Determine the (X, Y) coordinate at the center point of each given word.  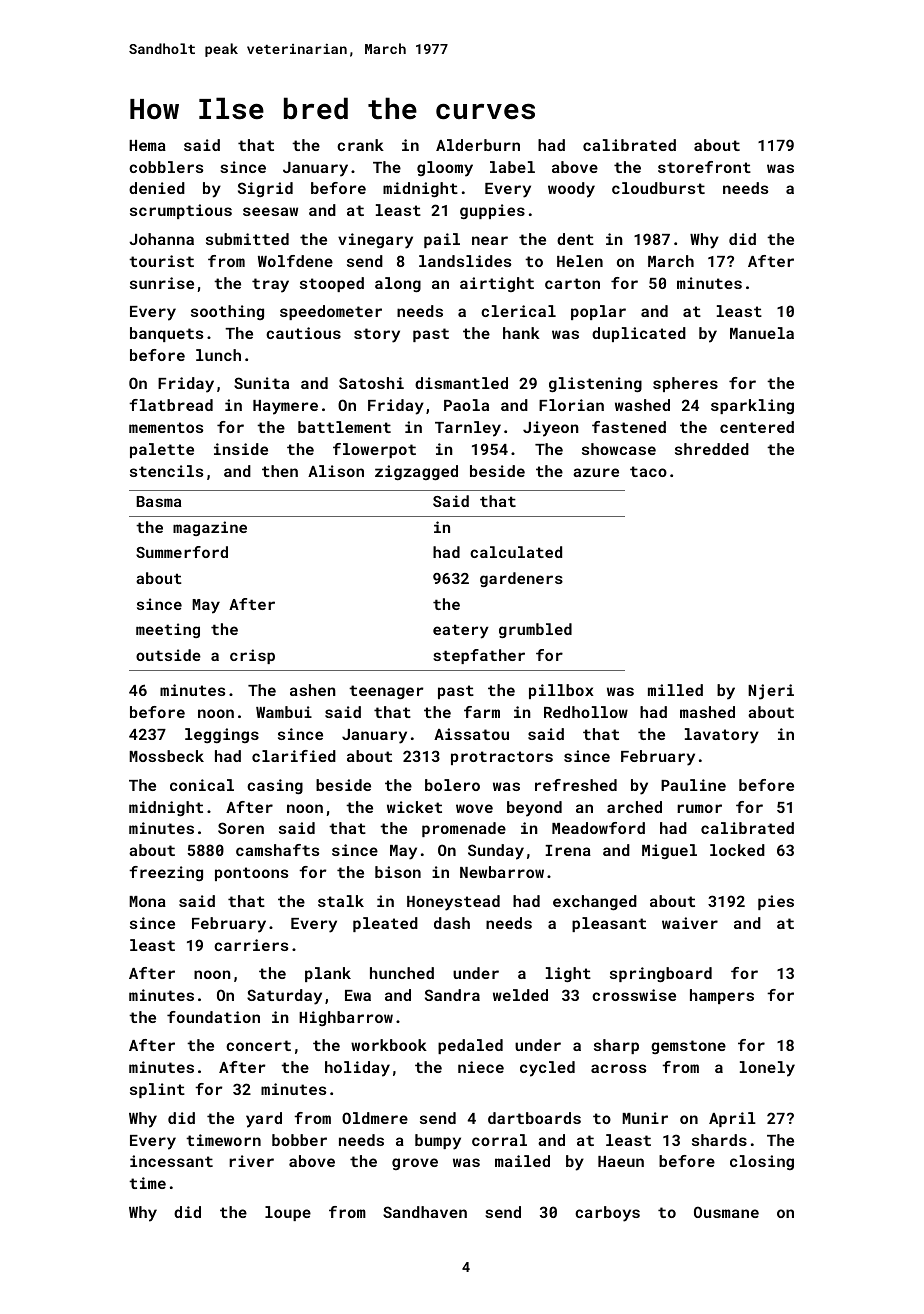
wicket (414, 807)
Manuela (762, 333)
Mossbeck (166, 756)
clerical (518, 311)
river (251, 1161)
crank (360, 145)
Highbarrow (346, 1018)
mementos (166, 427)
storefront (704, 167)
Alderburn (478, 145)
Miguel (669, 852)
